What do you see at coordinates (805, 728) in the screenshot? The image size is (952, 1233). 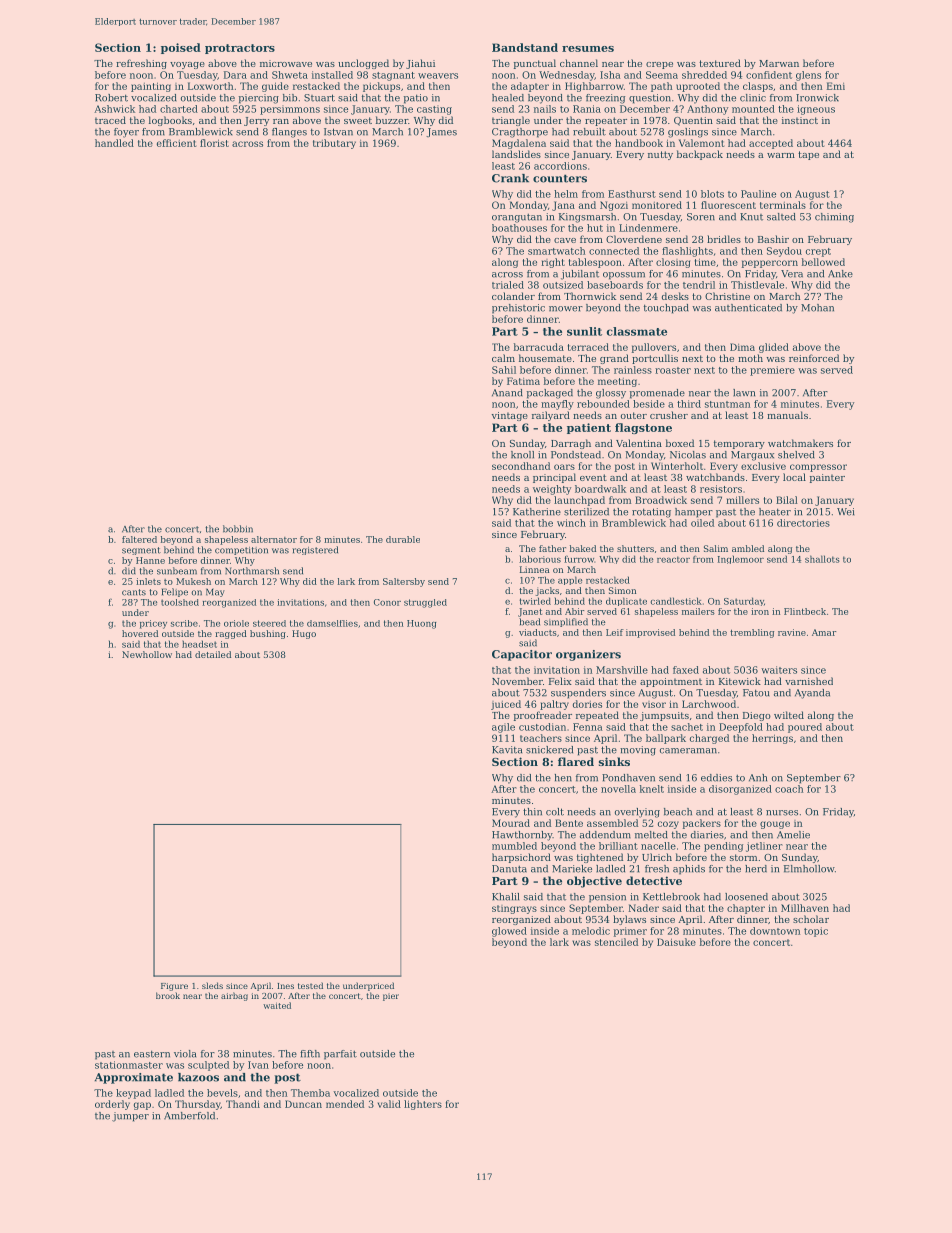 I see `poured` at bounding box center [805, 728].
